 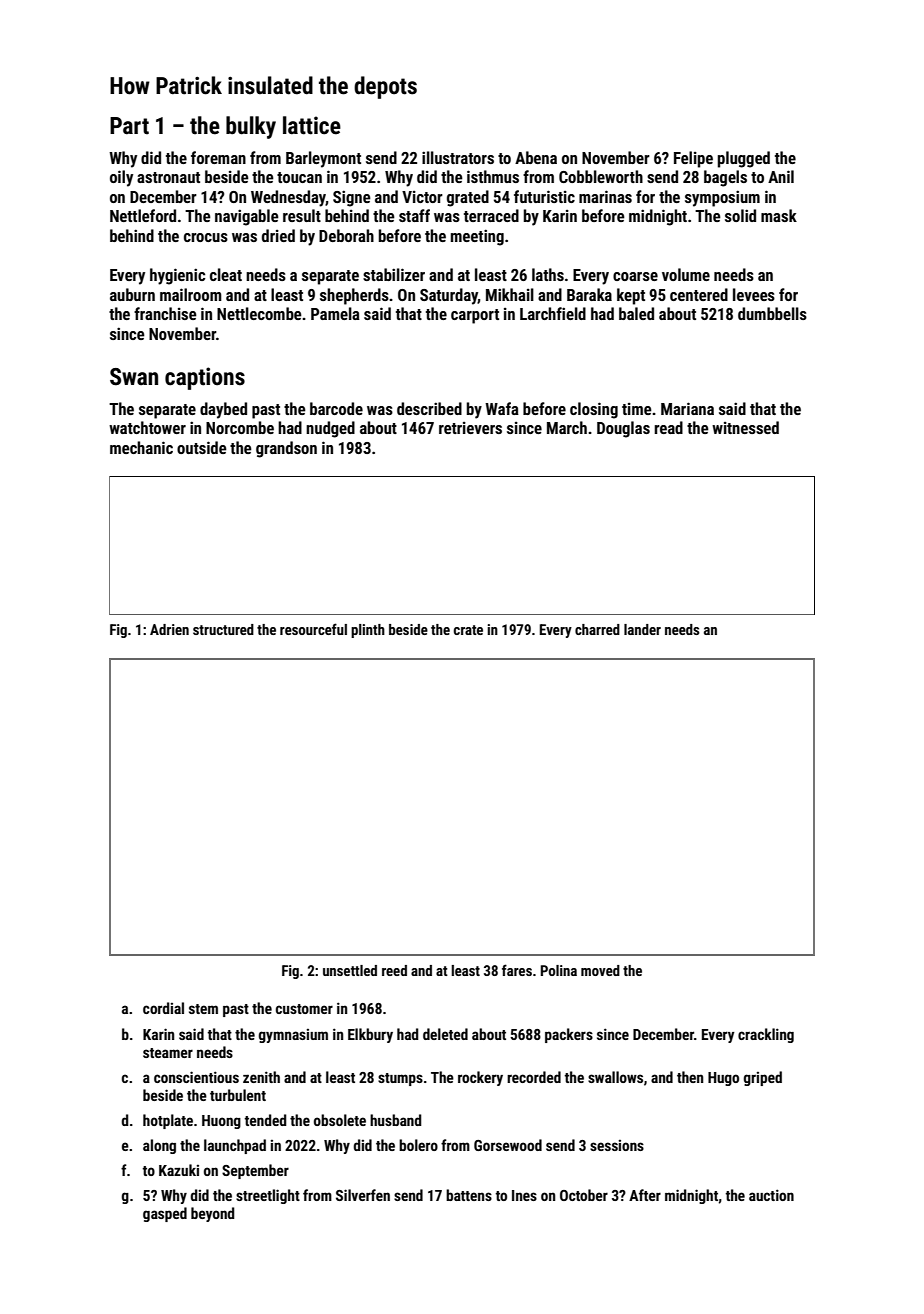 What do you see at coordinates (394, 970) in the image?
I see `reed` at bounding box center [394, 970].
